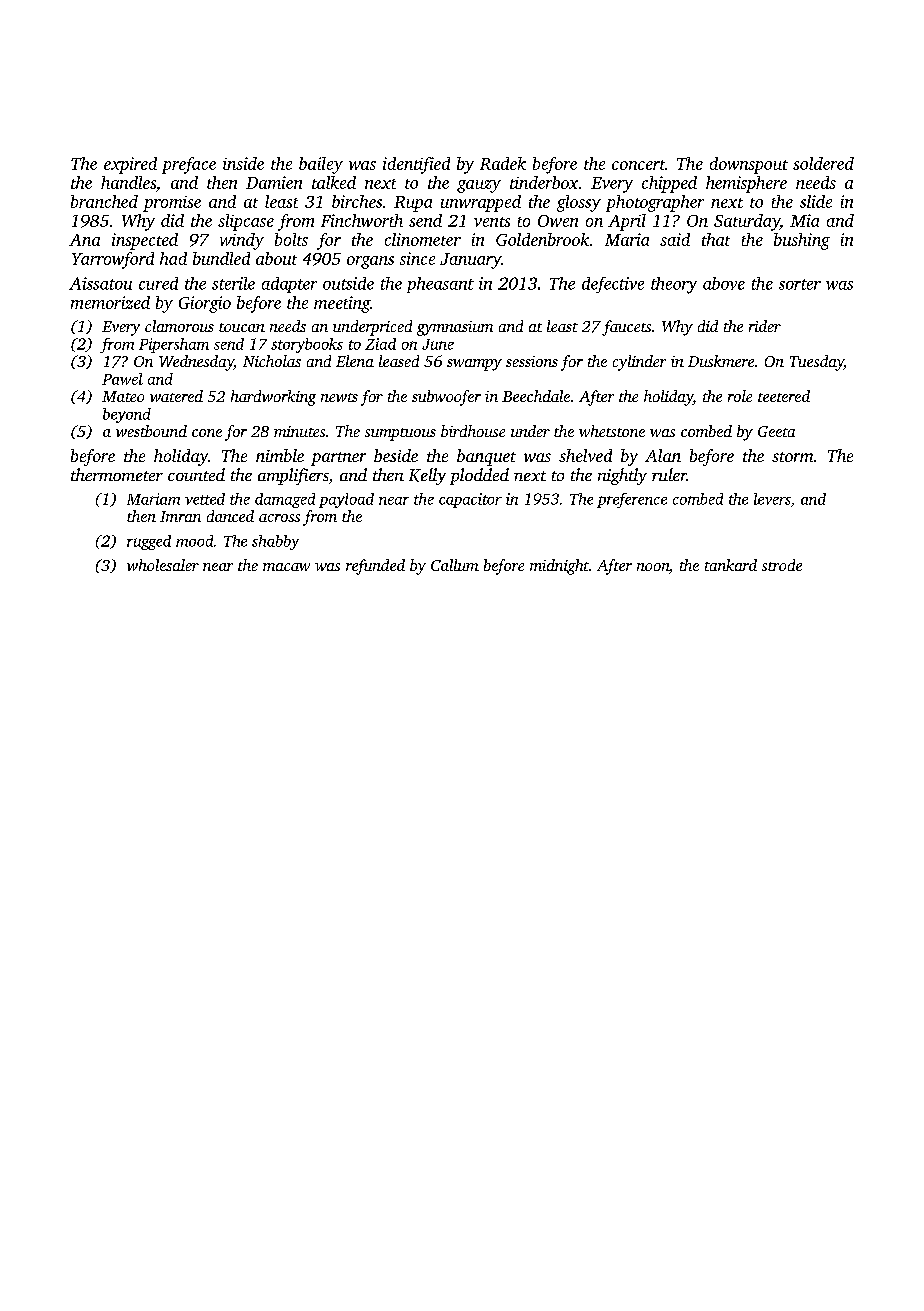  What do you see at coordinates (423, 239) in the image?
I see `clinometer` at bounding box center [423, 239].
